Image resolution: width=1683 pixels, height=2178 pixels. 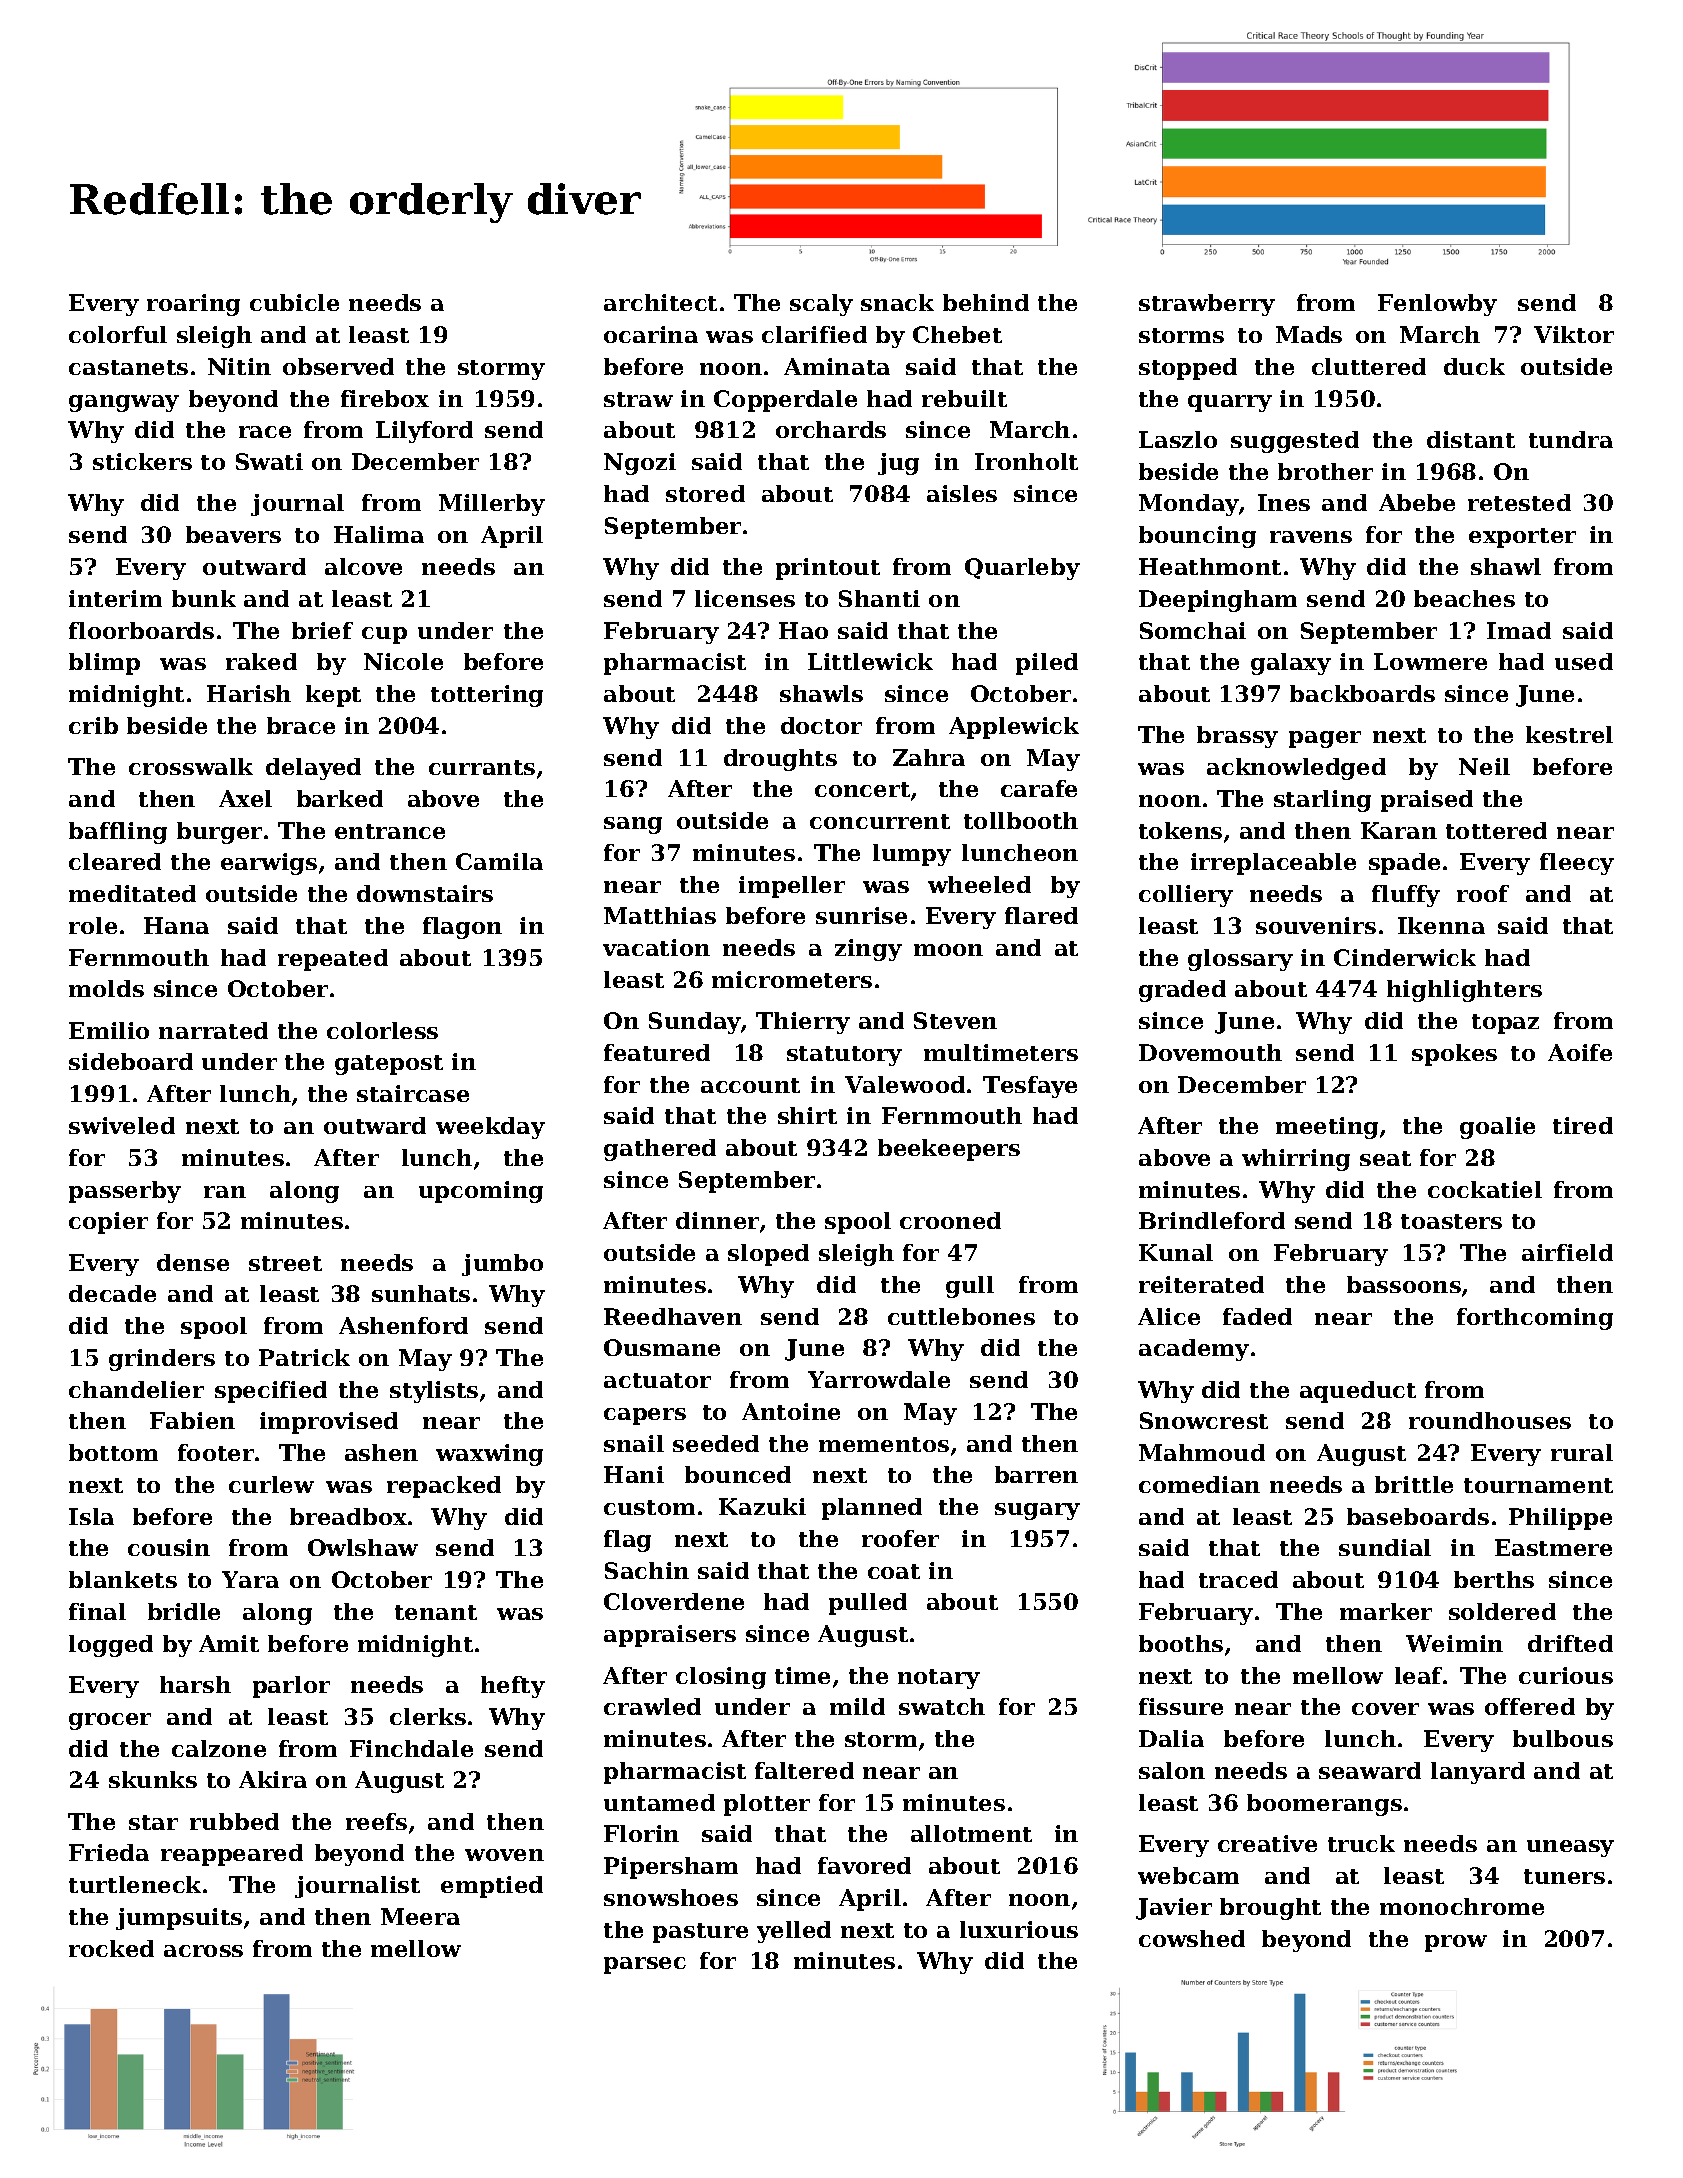 I want to click on cleared, so click(x=115, y=861).
